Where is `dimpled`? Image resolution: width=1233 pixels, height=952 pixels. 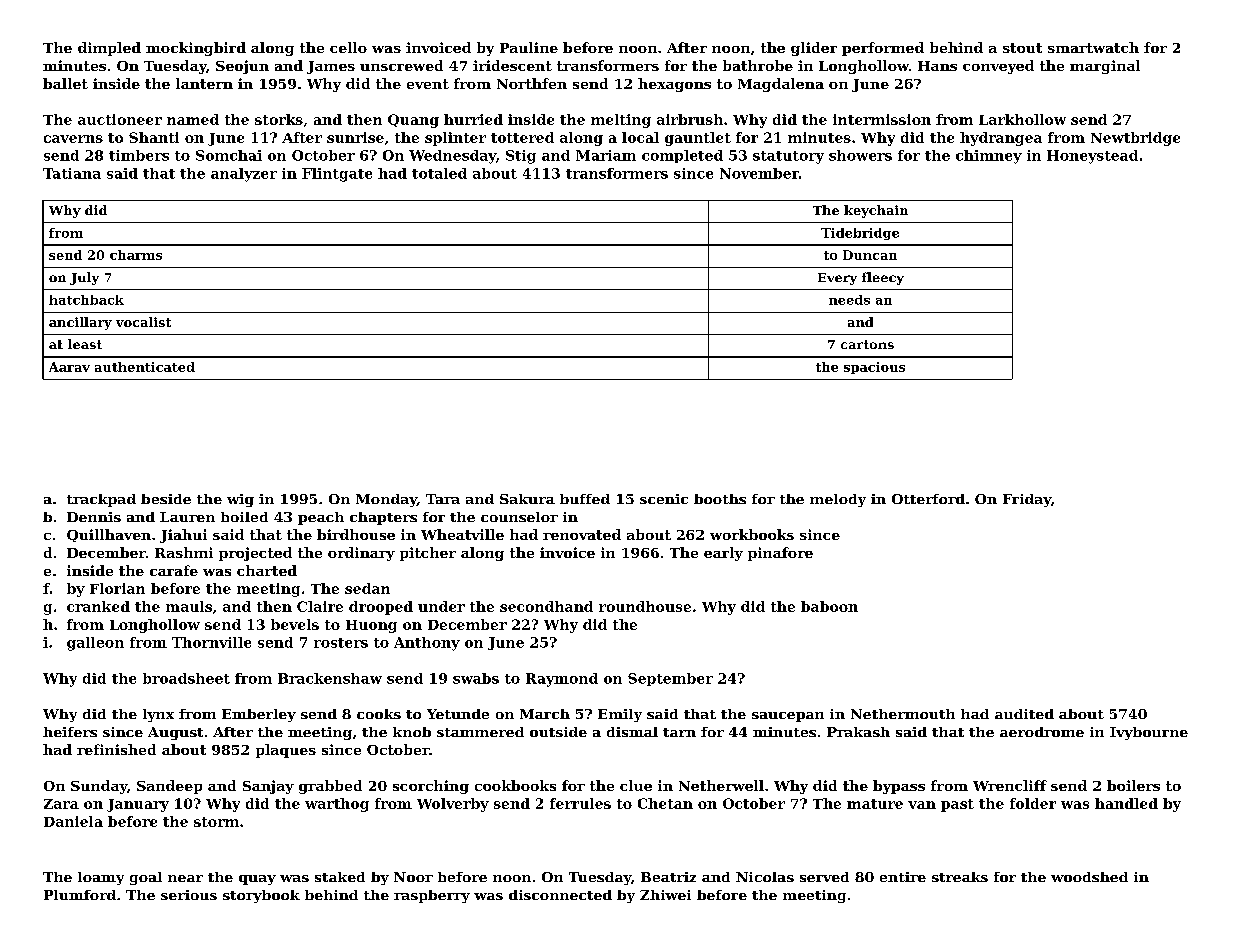
dimpled is located at coordinates (109, 49).
